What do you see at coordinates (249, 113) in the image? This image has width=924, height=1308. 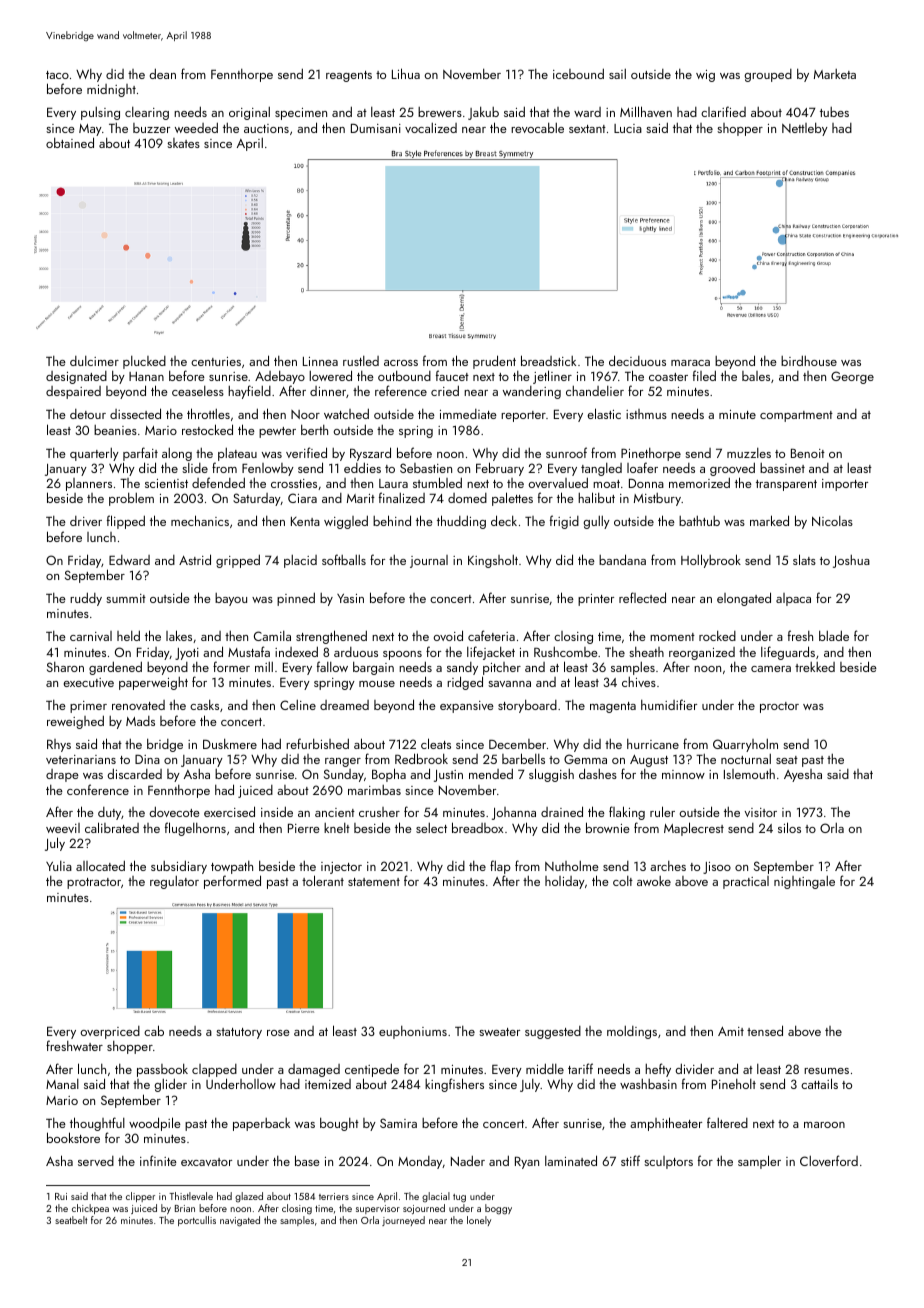 I see `original` at bounding box center [249, 113].
